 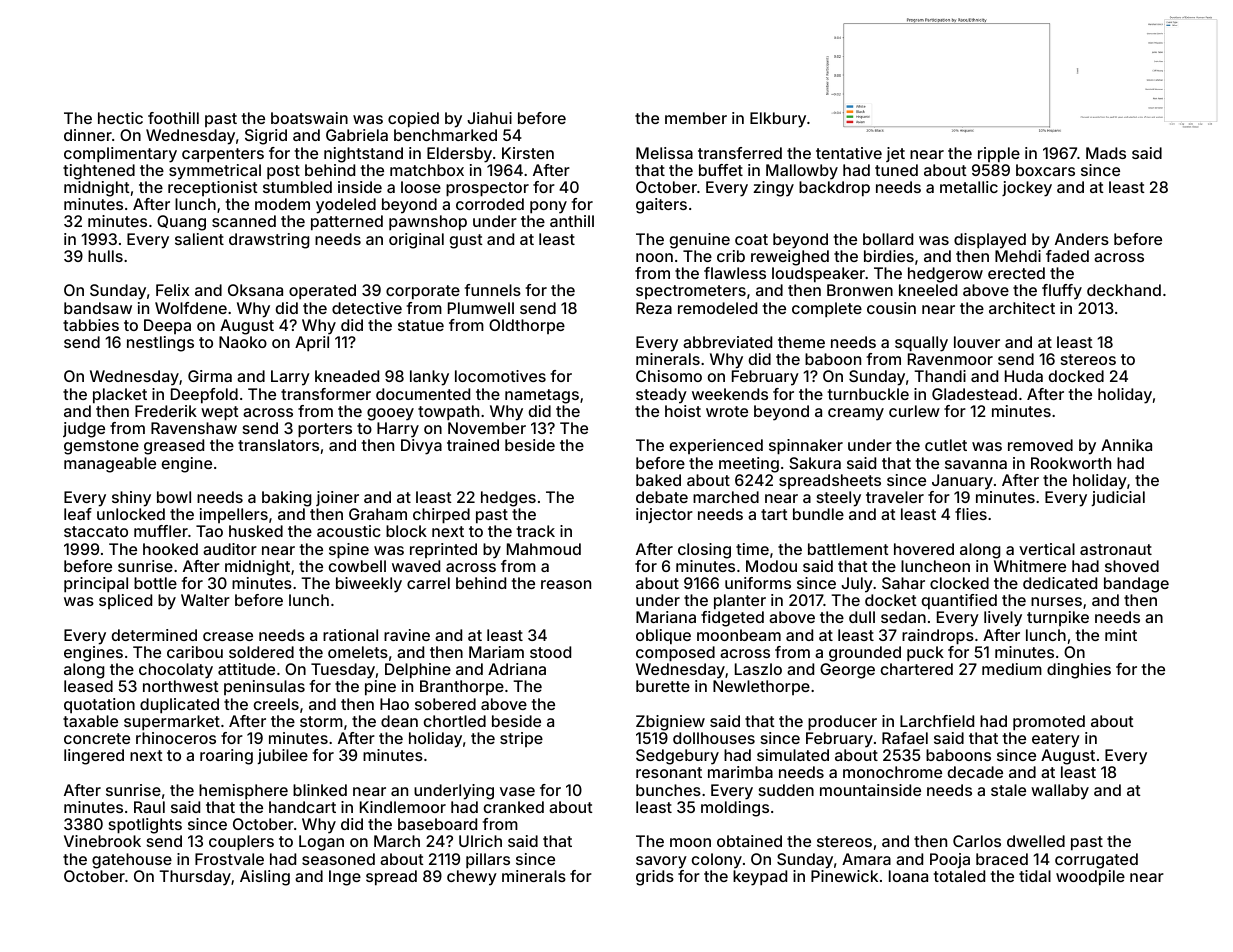 I want to click on Larry, so click(x=290, y=378).
